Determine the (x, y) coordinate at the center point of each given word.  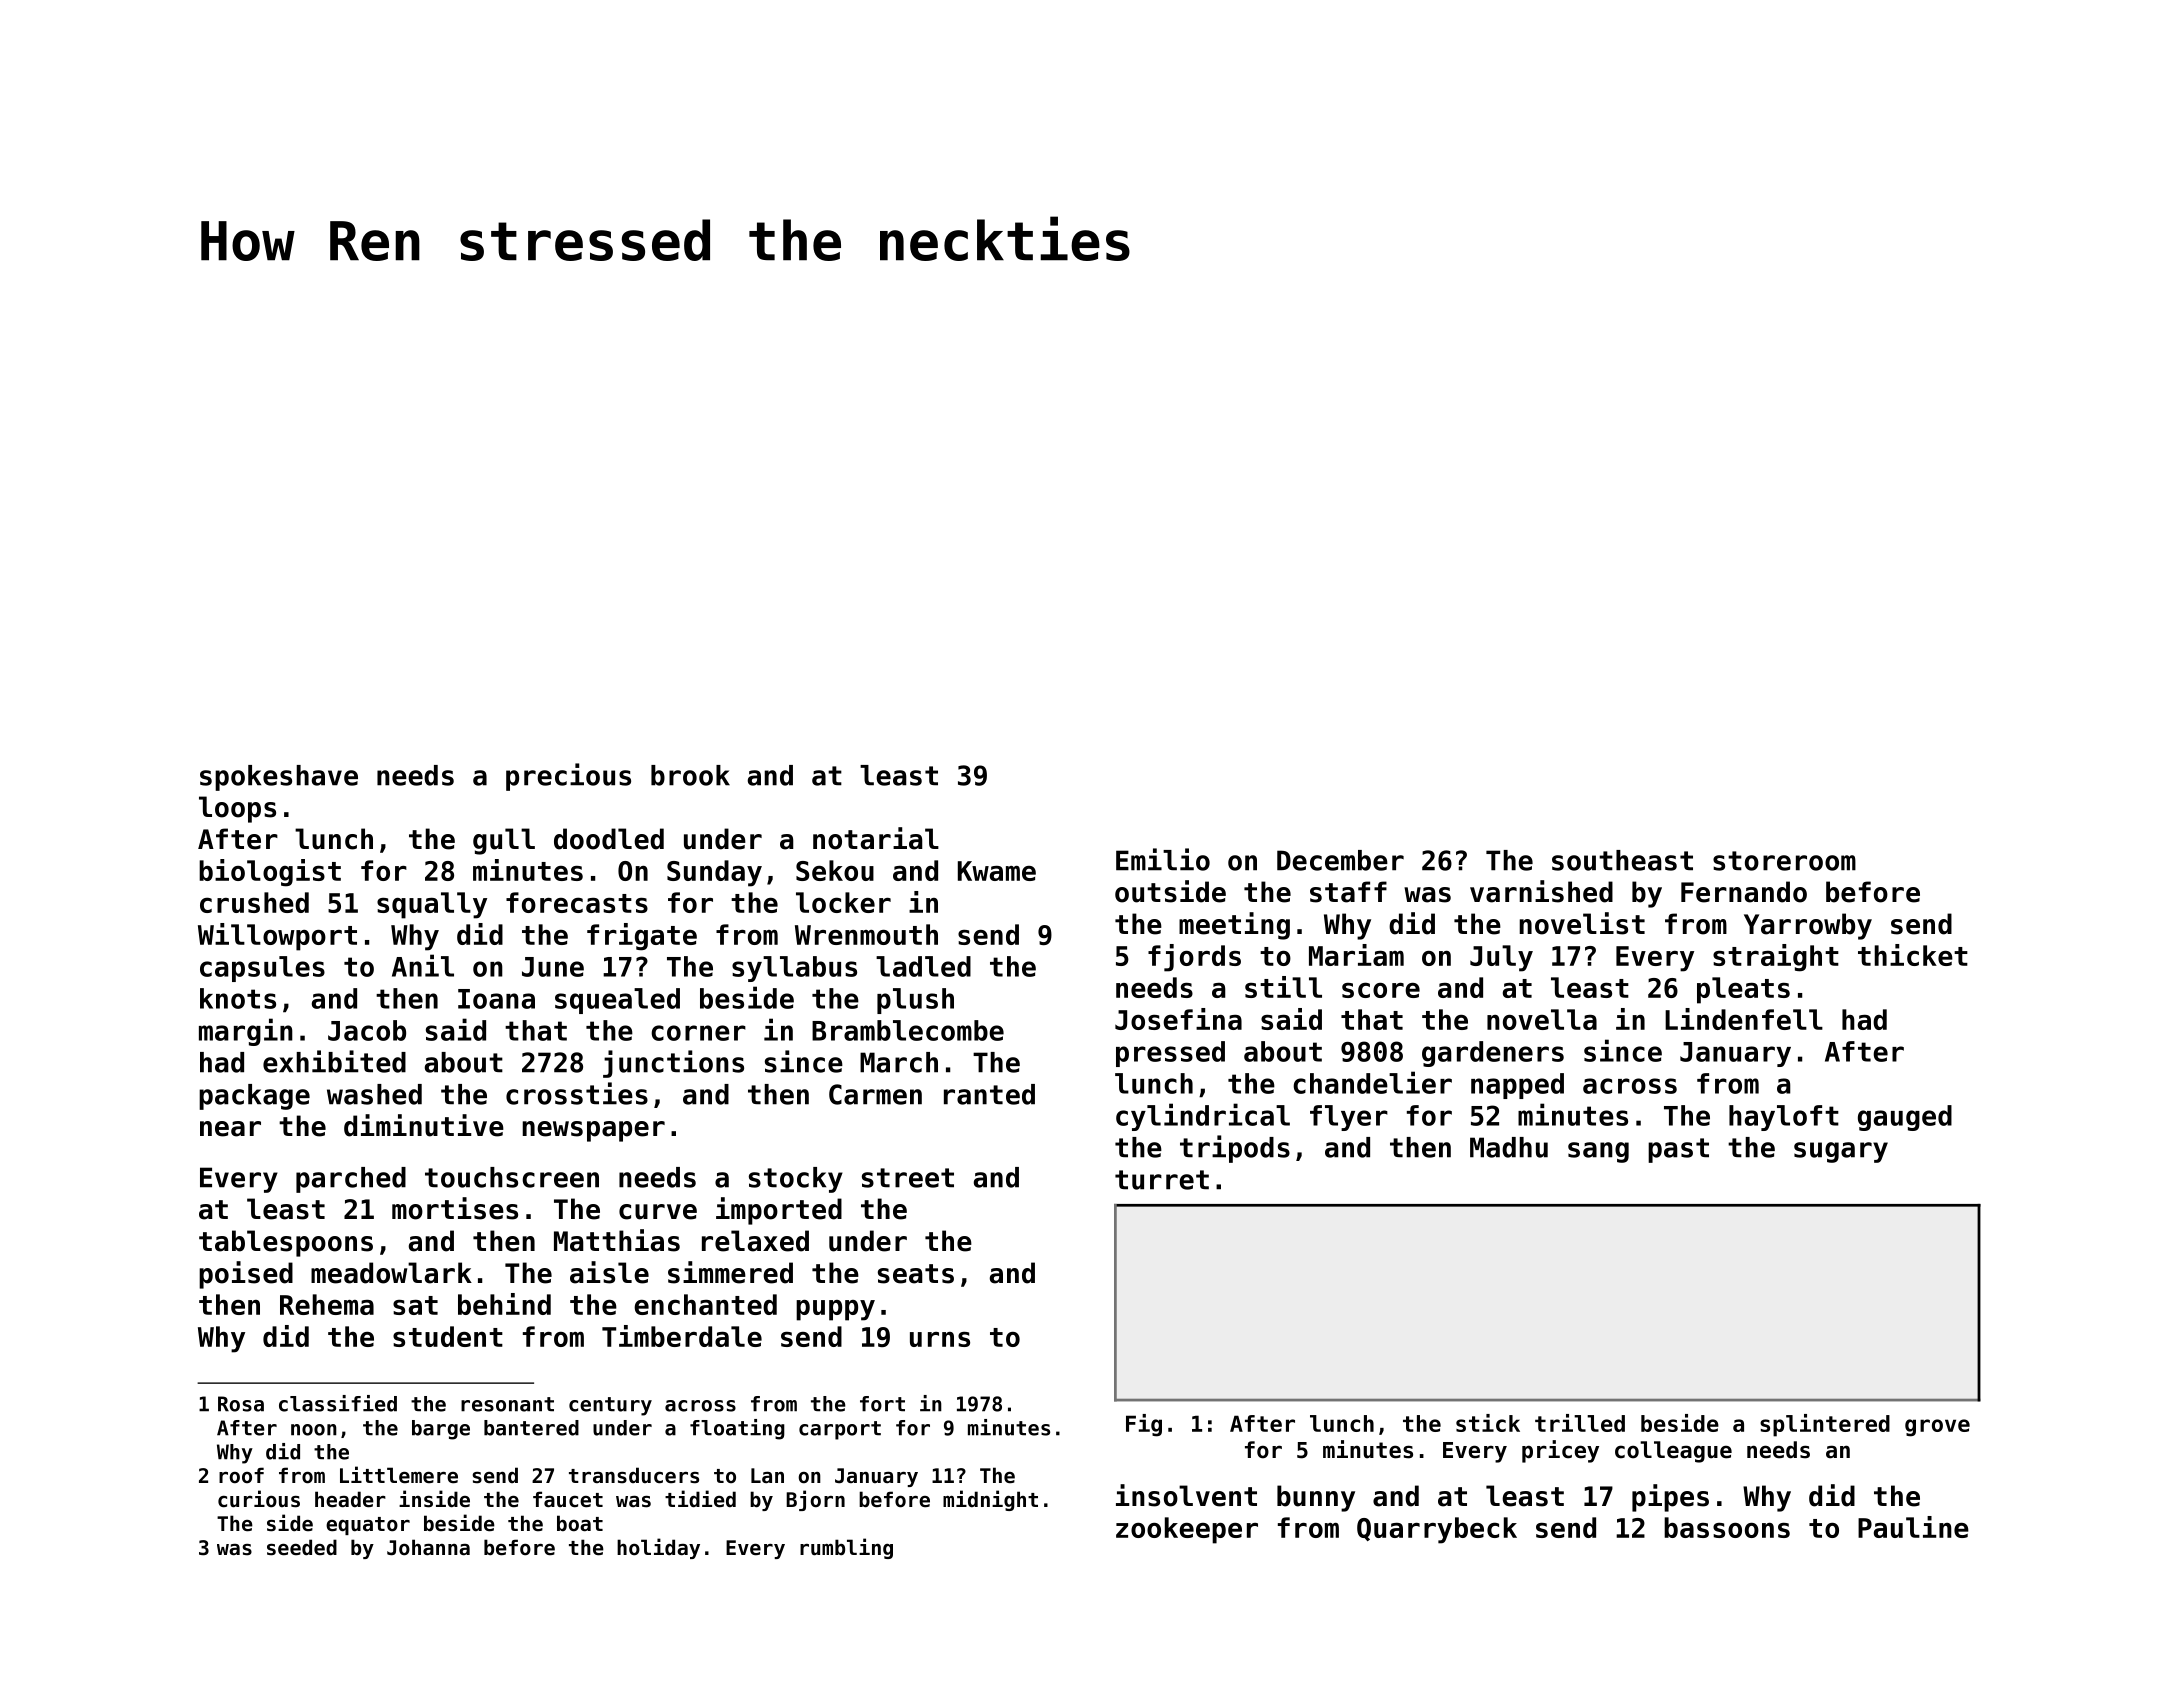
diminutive (424, 1125)
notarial (876, 838)
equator (368, 1526)
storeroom (1784, 861)
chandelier (1372, 1082)
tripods (1235, 1149)
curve (658, 1212)
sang (1598, 1152)
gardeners (1493, 1054)
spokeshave (279, 778)
